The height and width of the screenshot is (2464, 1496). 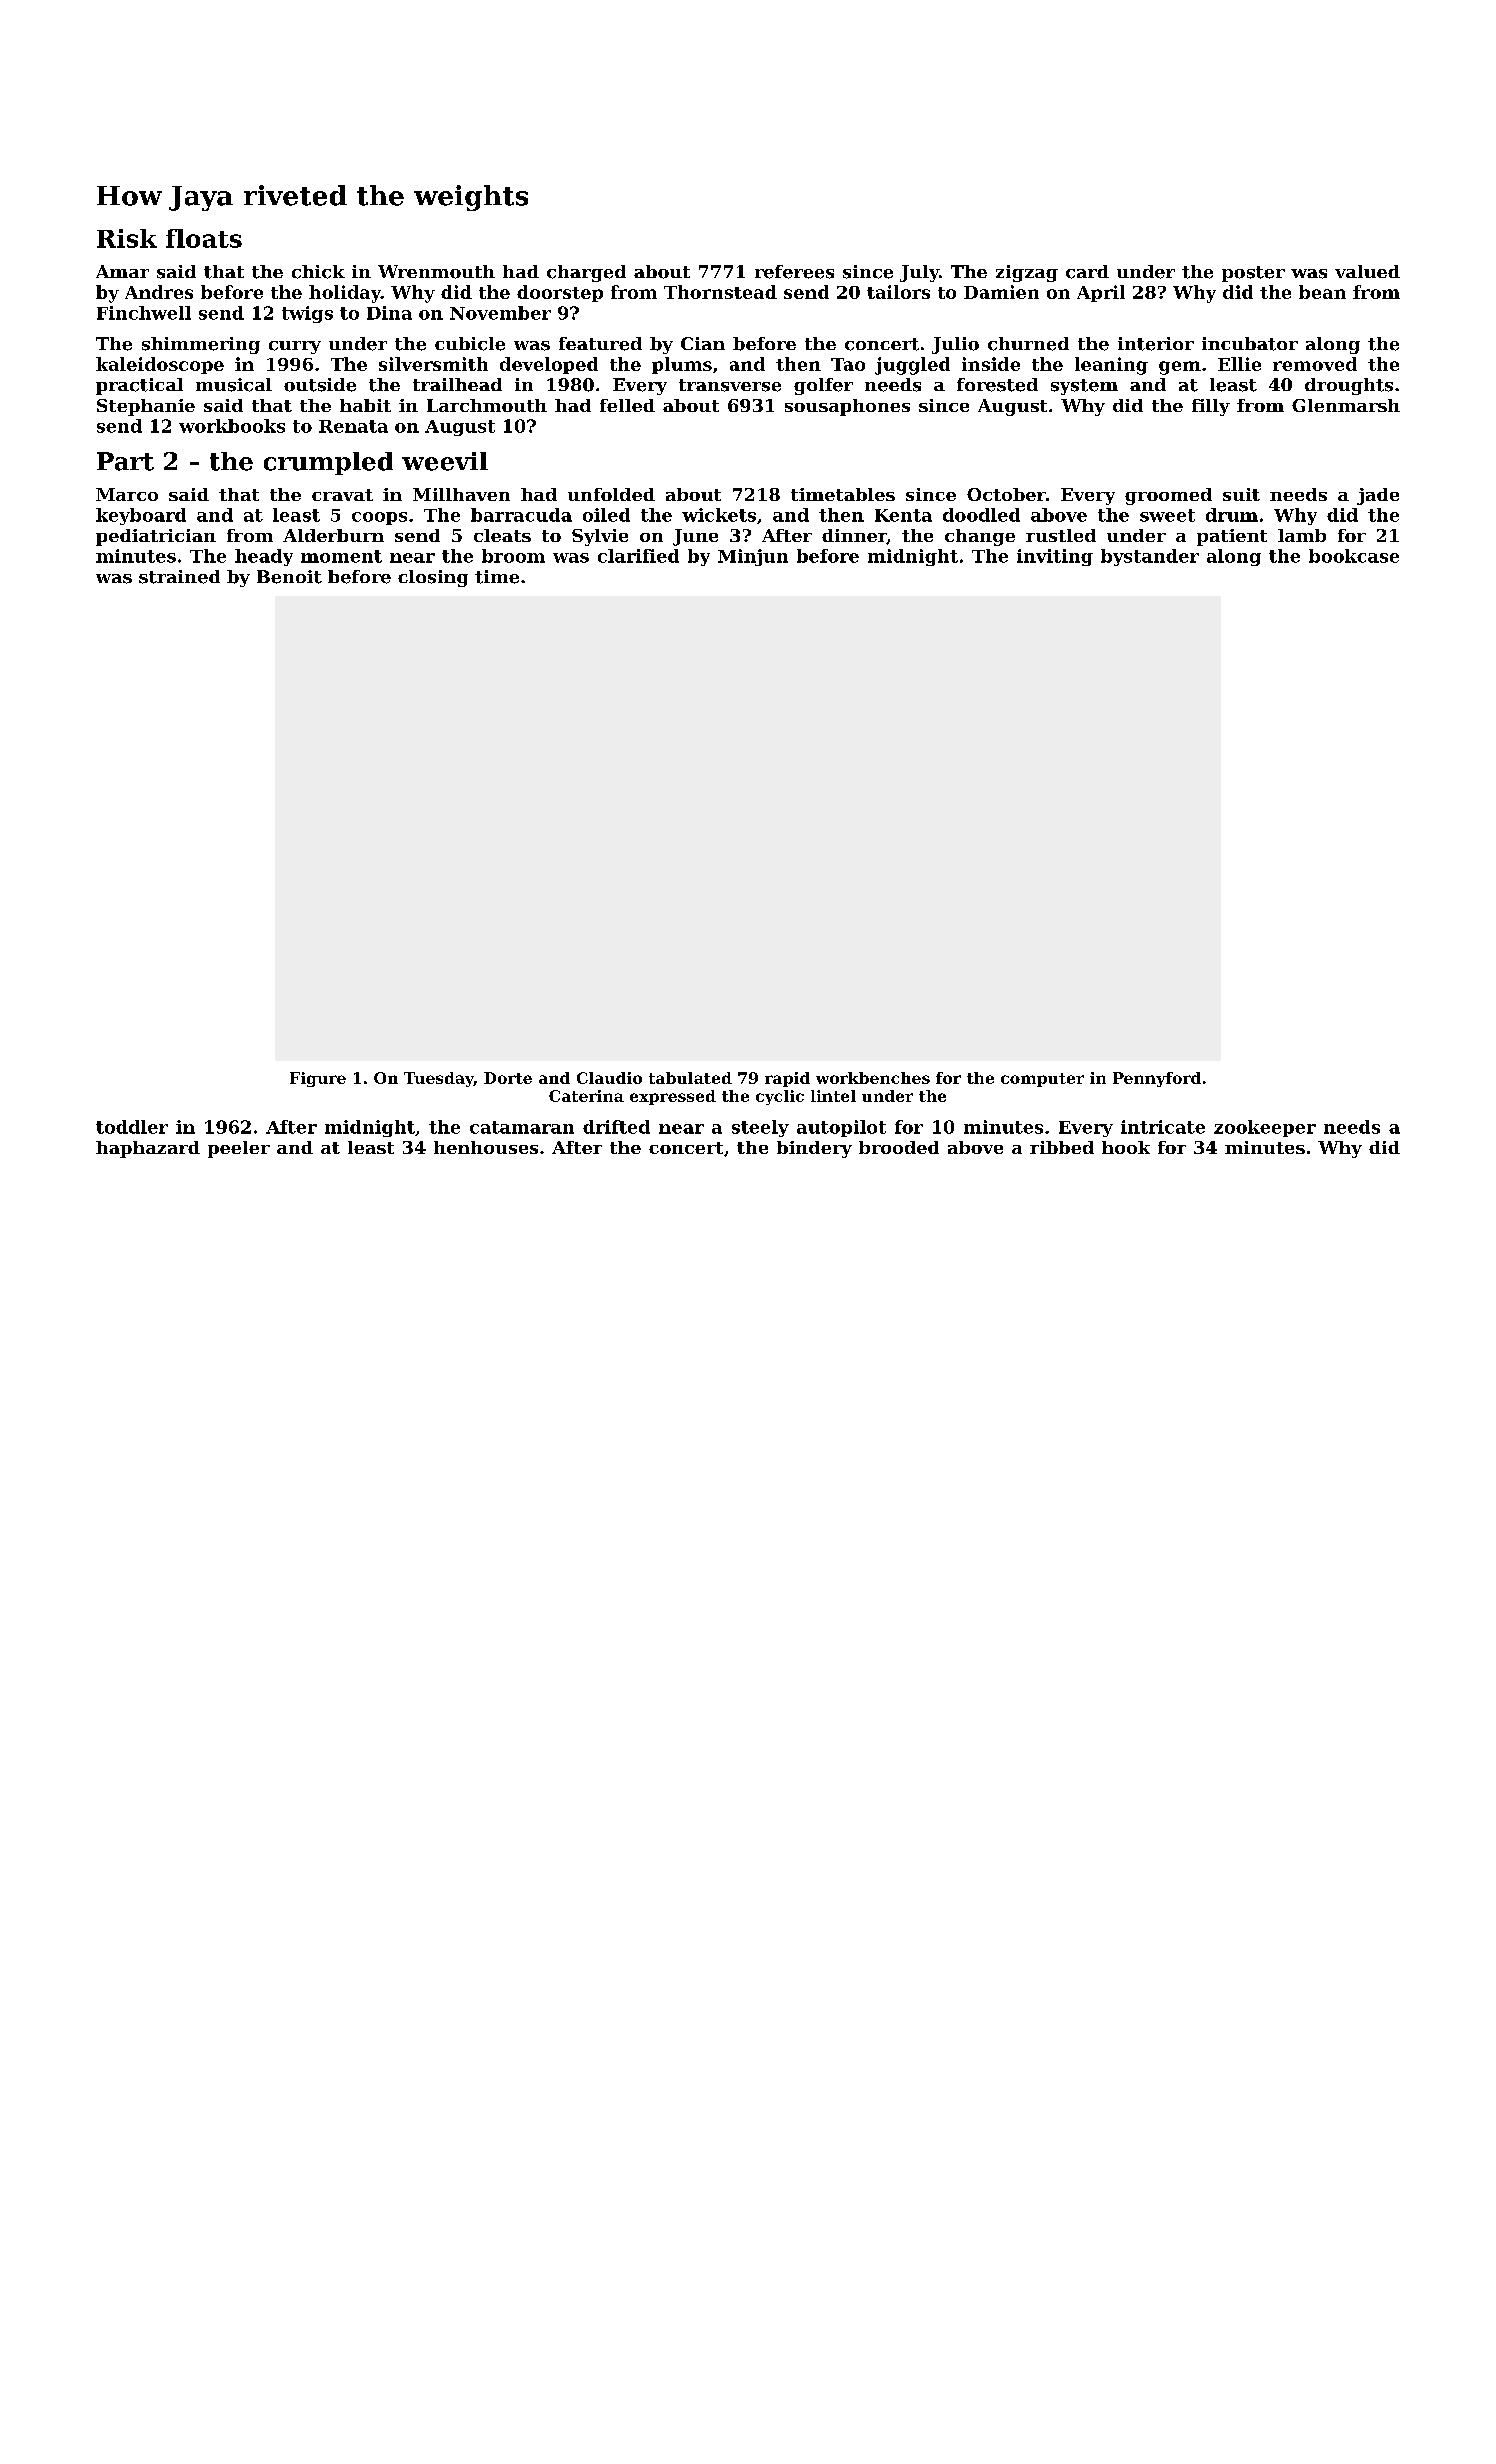 What do you see at coordinates (132, 1127) in the screenshot?
I see `toddler` at bounding box center [132, 1127].
